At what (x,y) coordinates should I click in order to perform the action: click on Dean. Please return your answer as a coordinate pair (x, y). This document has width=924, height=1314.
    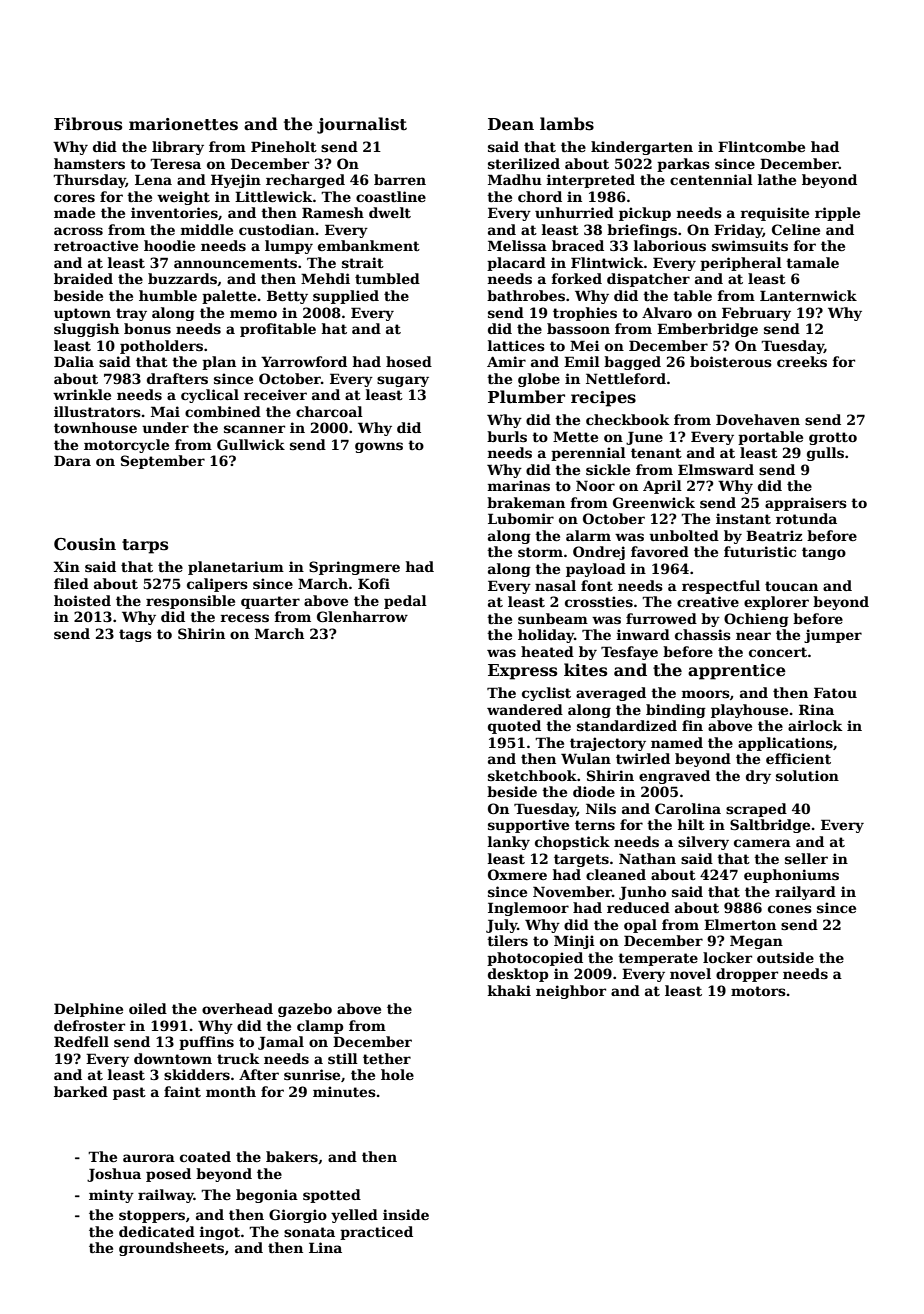
    Looking at the image, I should click on (511, 124).
